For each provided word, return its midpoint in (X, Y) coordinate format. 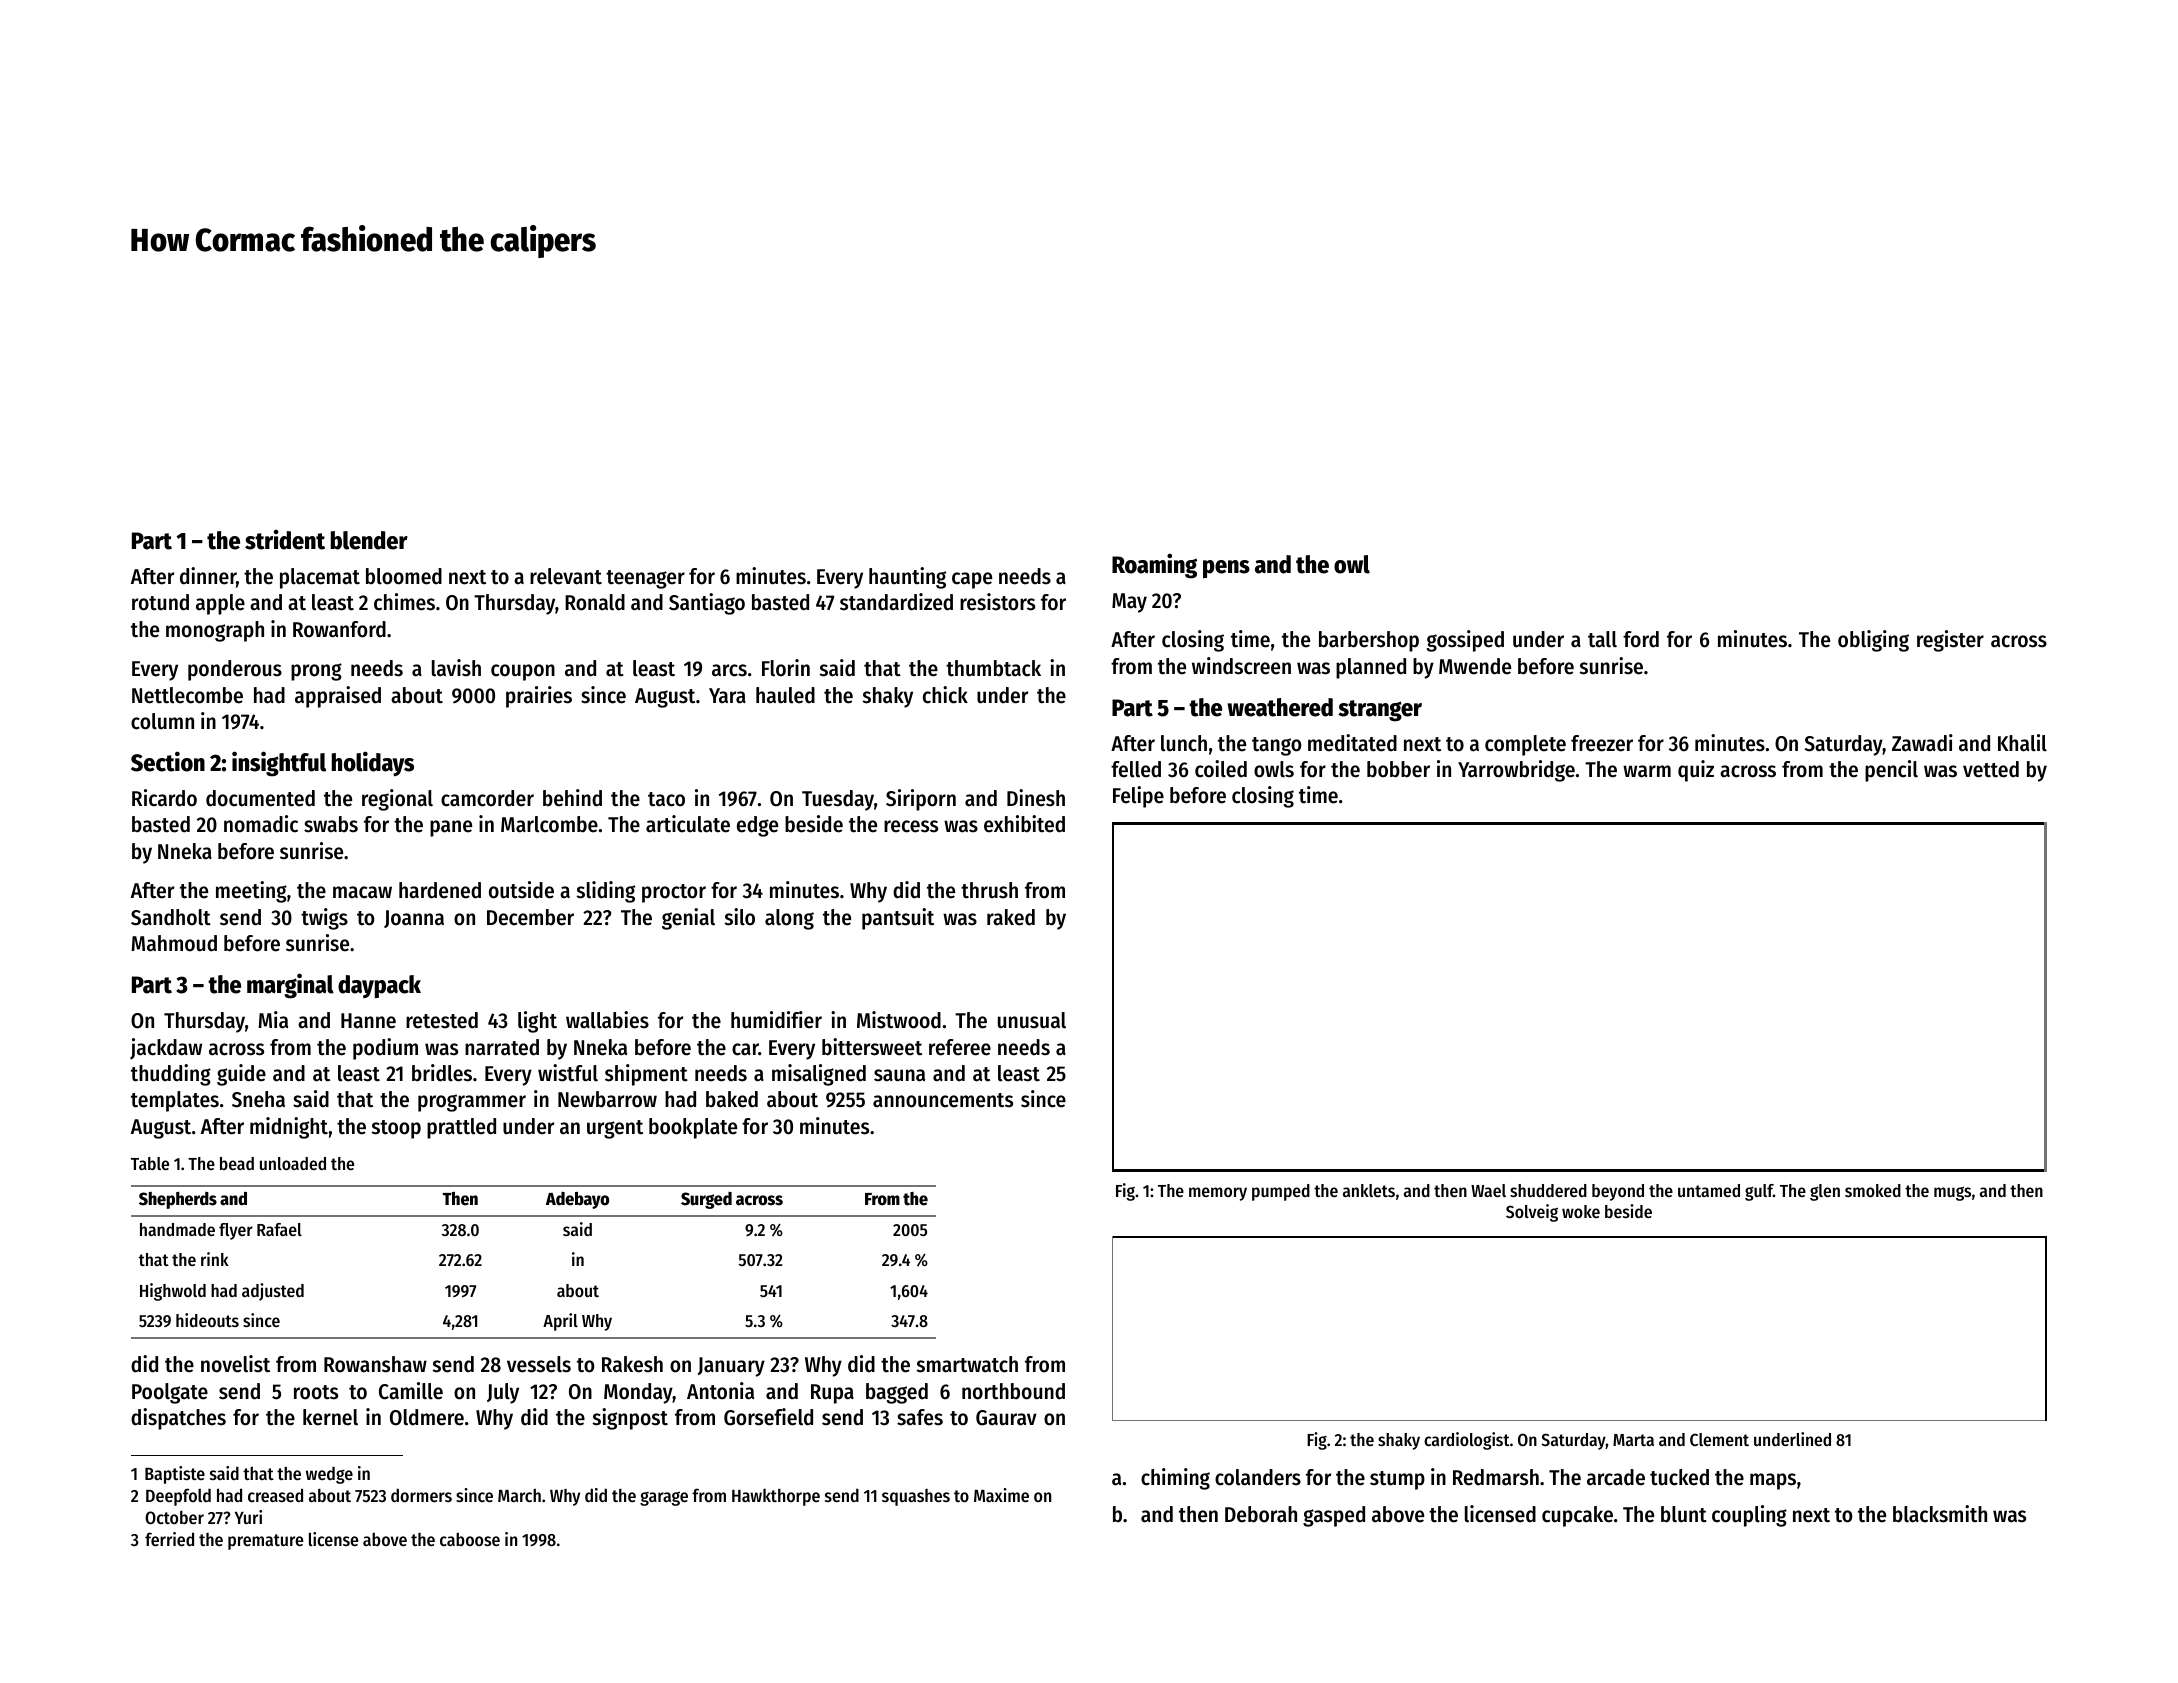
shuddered (1548, 1190)
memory (1218, 1194)
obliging (1873, 641)
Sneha (258, 1099)
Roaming (1154, 566)
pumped (1281, 1192)
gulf (1759, 1192)
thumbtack (993, 668)
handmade (177, 1229)
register (1950, 641)
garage (664, 1498)
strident (285, 539)
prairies (539, 697)
